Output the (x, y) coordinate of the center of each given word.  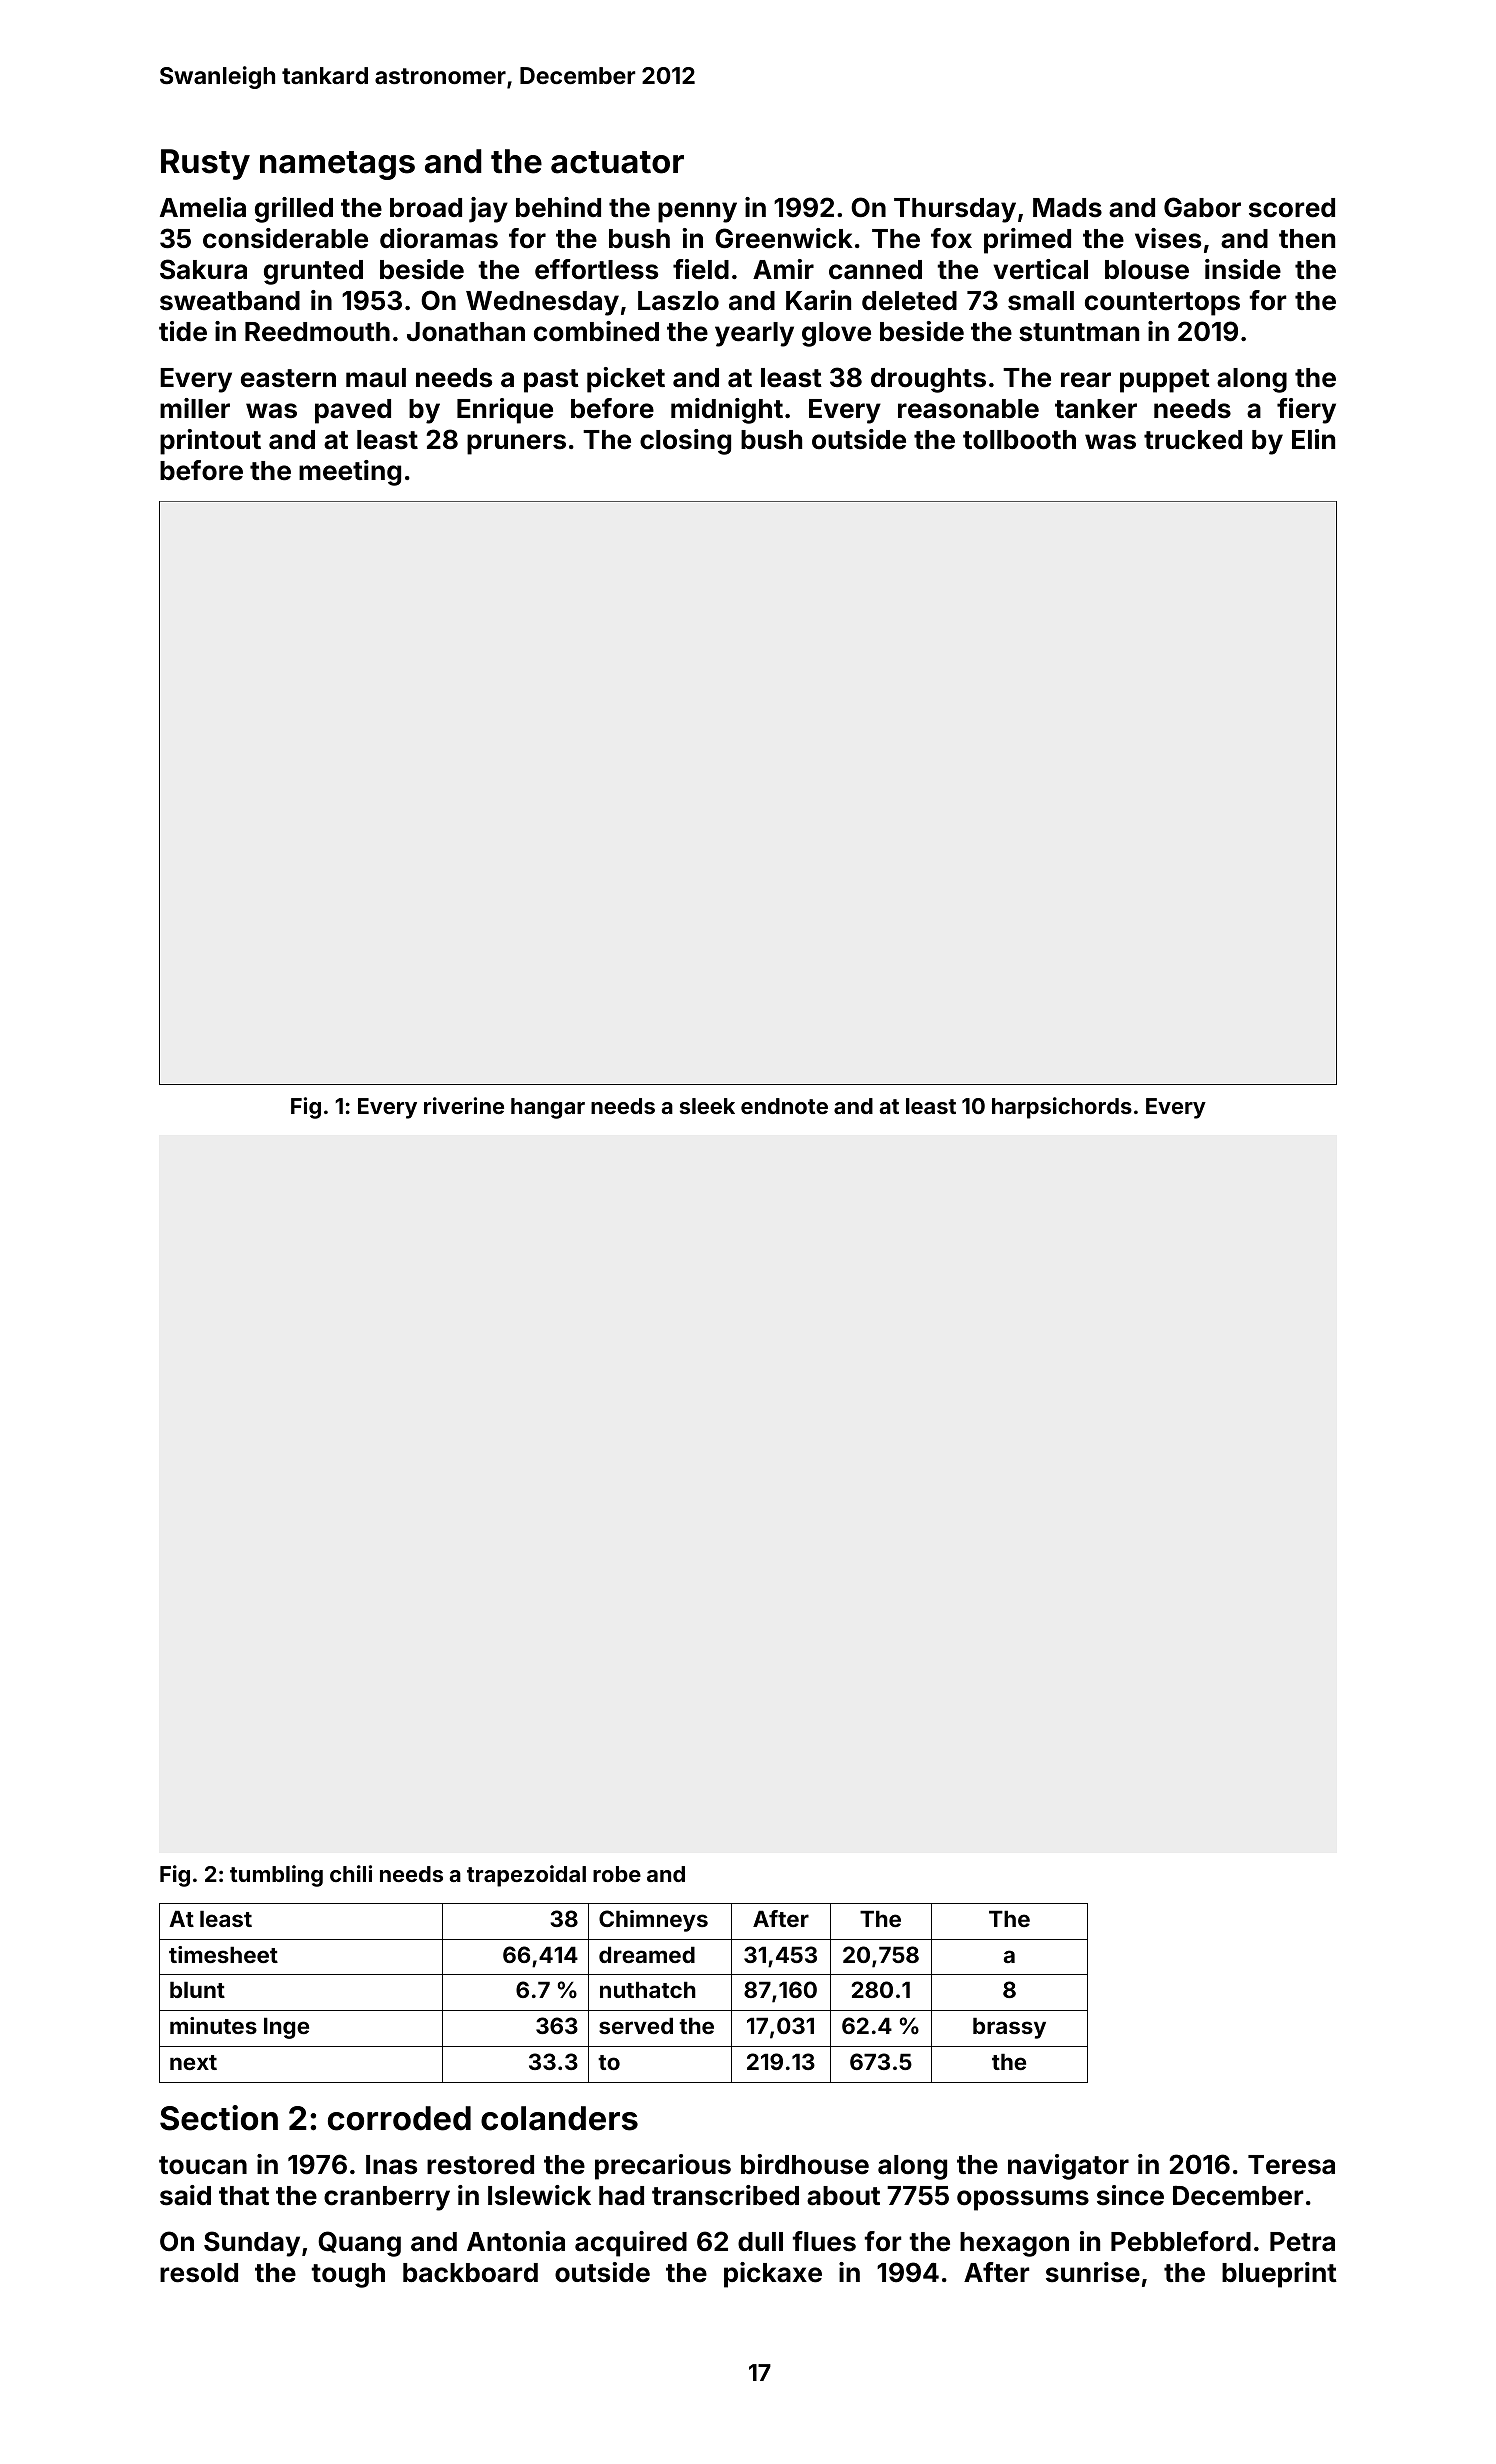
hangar (548, 1108)
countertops (1162, 304)
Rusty (205, 164)
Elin (1313, 439)
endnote (784, 1106)
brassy (1009, 2028)
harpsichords (1062, 1108)
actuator (617, 162)
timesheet (223, 1954)
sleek (707, 1106)
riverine (464, 1105)
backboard (470, 2273)
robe (617, 1874)
